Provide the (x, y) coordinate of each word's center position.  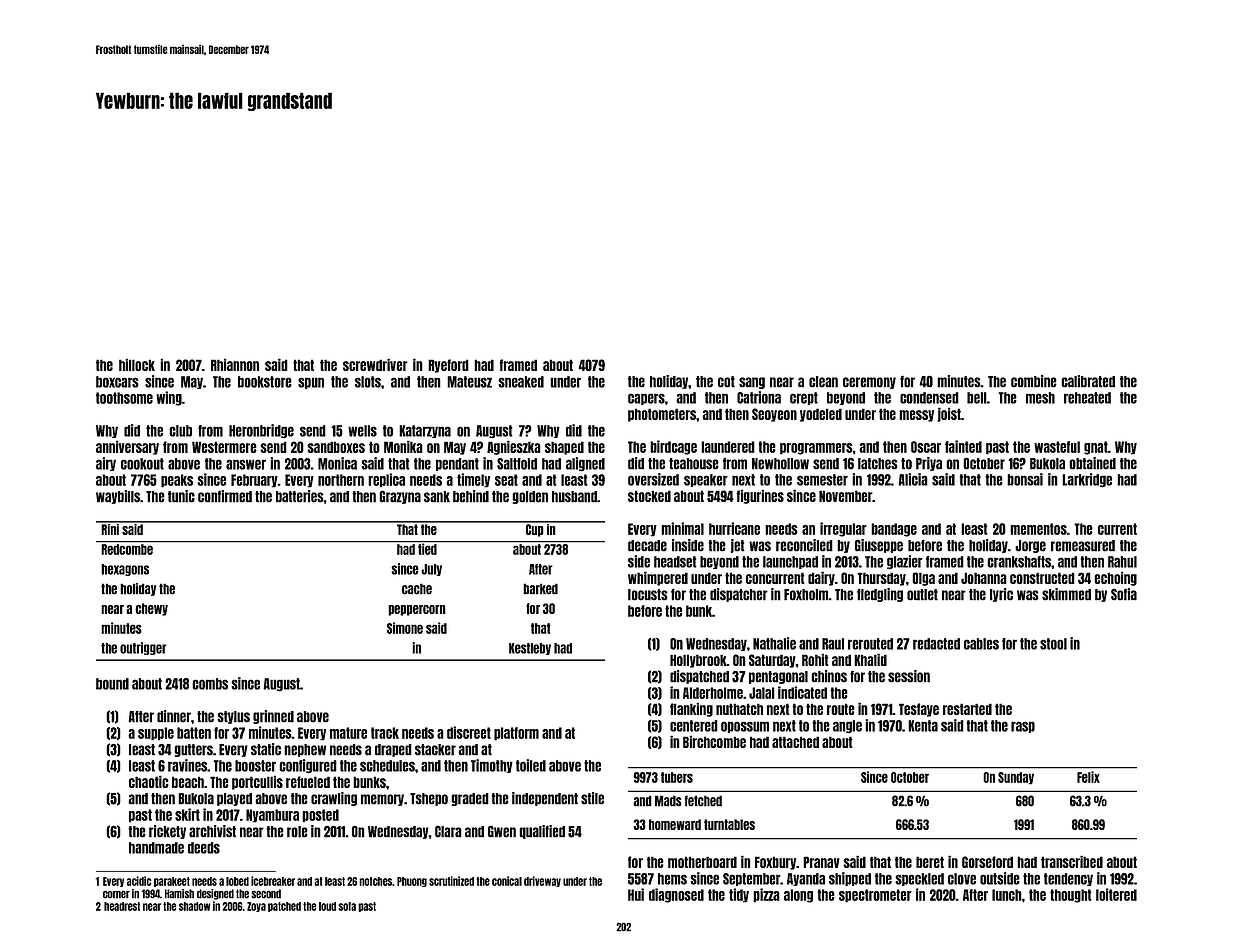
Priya (929, 464)
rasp (1023, 727)
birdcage (673, 447)
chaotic (149, 782)
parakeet (172, 882)
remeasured (1083, 546)
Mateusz (469, 382)
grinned (273, 717)
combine (1034, 381)
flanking (691, 710)
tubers (677, 777)
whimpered (658, 579)
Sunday (1016, 778)
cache (417, 589)
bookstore (265, 382)
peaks (177, 481)
